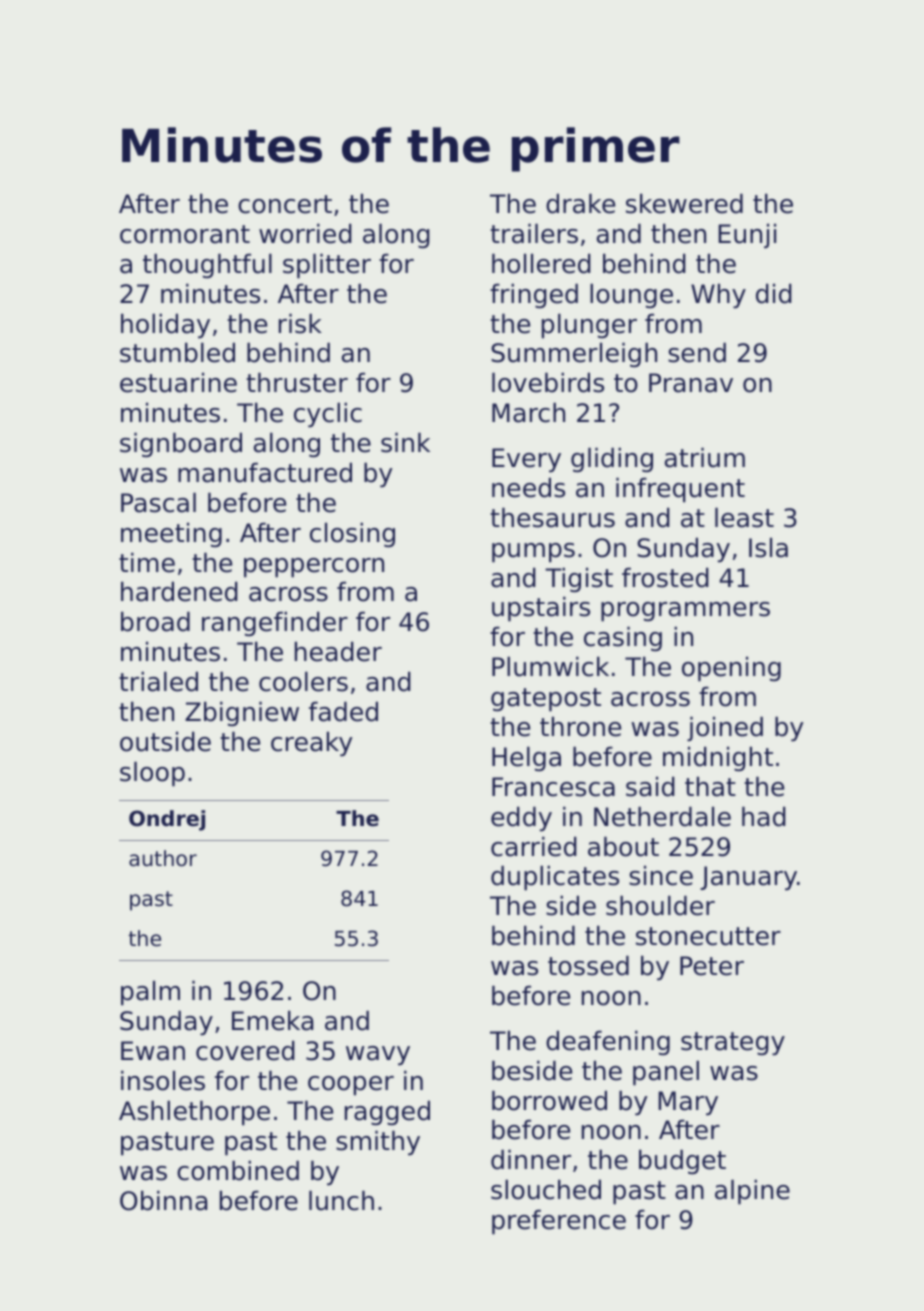 This screenshot has width=924, height=1311. I want to click on trialed, so click(158, 681).
